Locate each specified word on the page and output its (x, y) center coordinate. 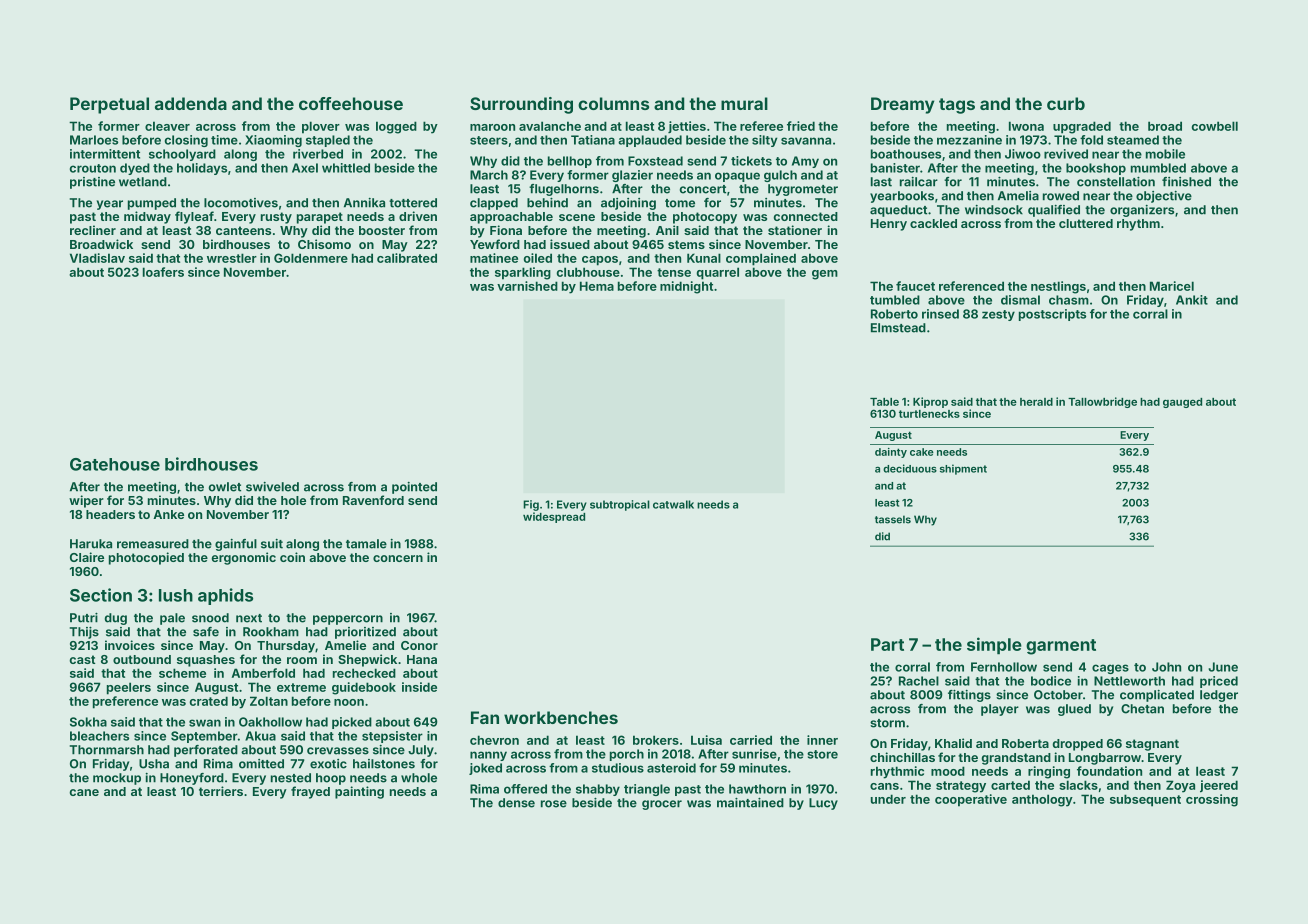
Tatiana (593, 140)
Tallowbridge (1102, 402)
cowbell (1214, 126)
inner (822, 740)
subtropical (620, 505)
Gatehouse (115, 464)
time (224, 140)
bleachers (99, 736)
